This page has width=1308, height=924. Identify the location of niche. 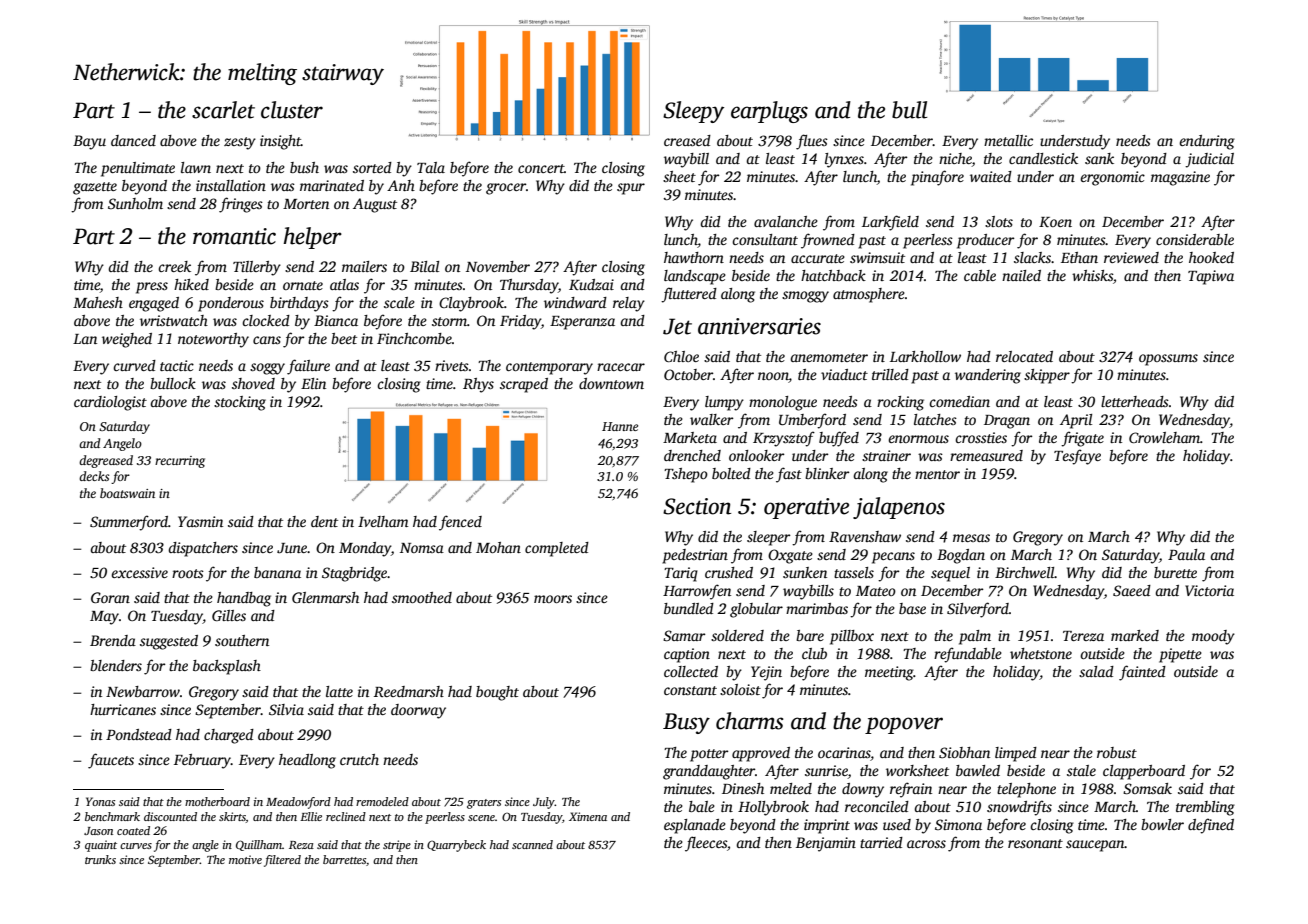
(955, 160).
